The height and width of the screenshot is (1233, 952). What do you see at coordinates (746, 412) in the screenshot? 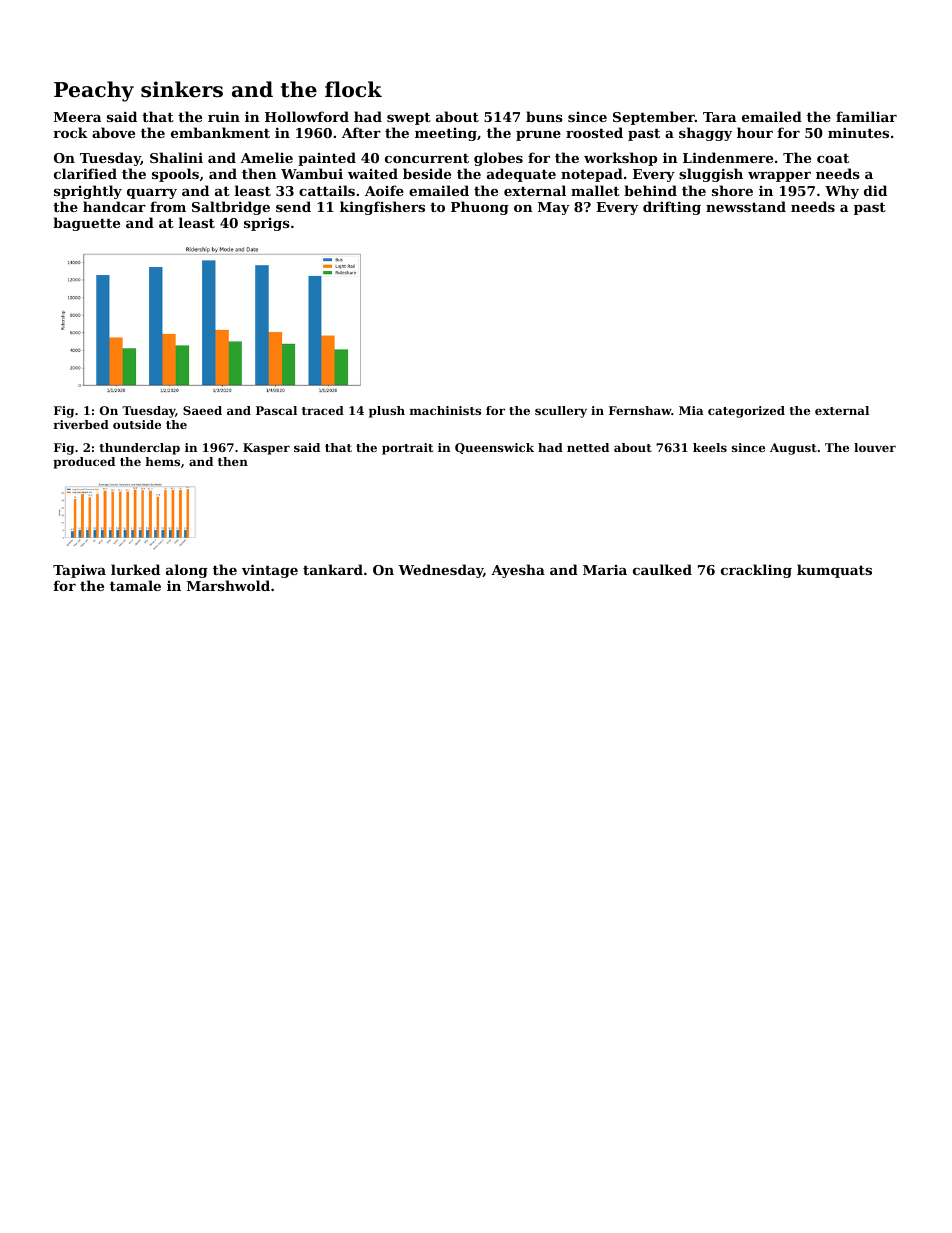
I see `categorized` at bounding box center [746, 412].
